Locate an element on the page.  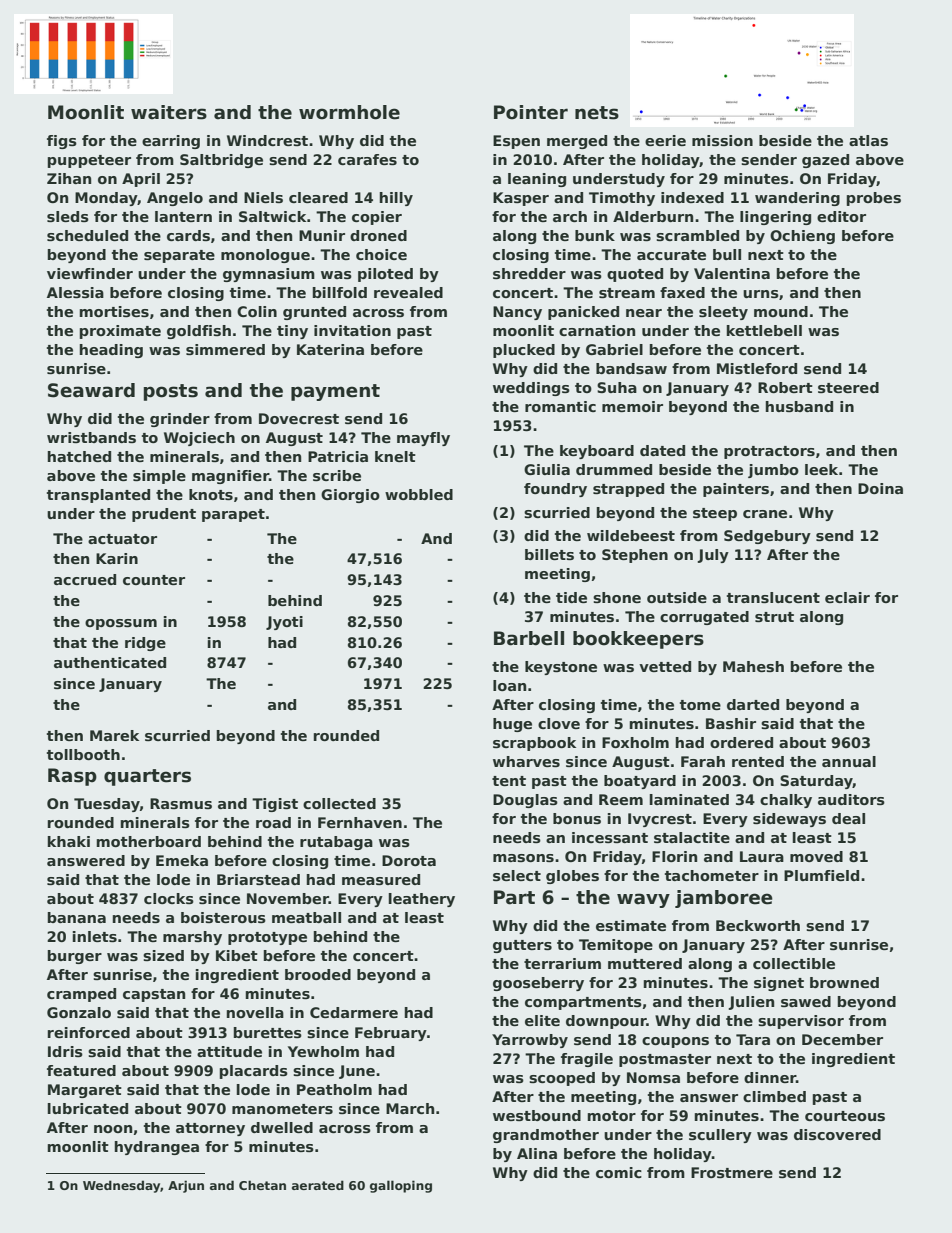
tome is located at coordinates (700, 705).
